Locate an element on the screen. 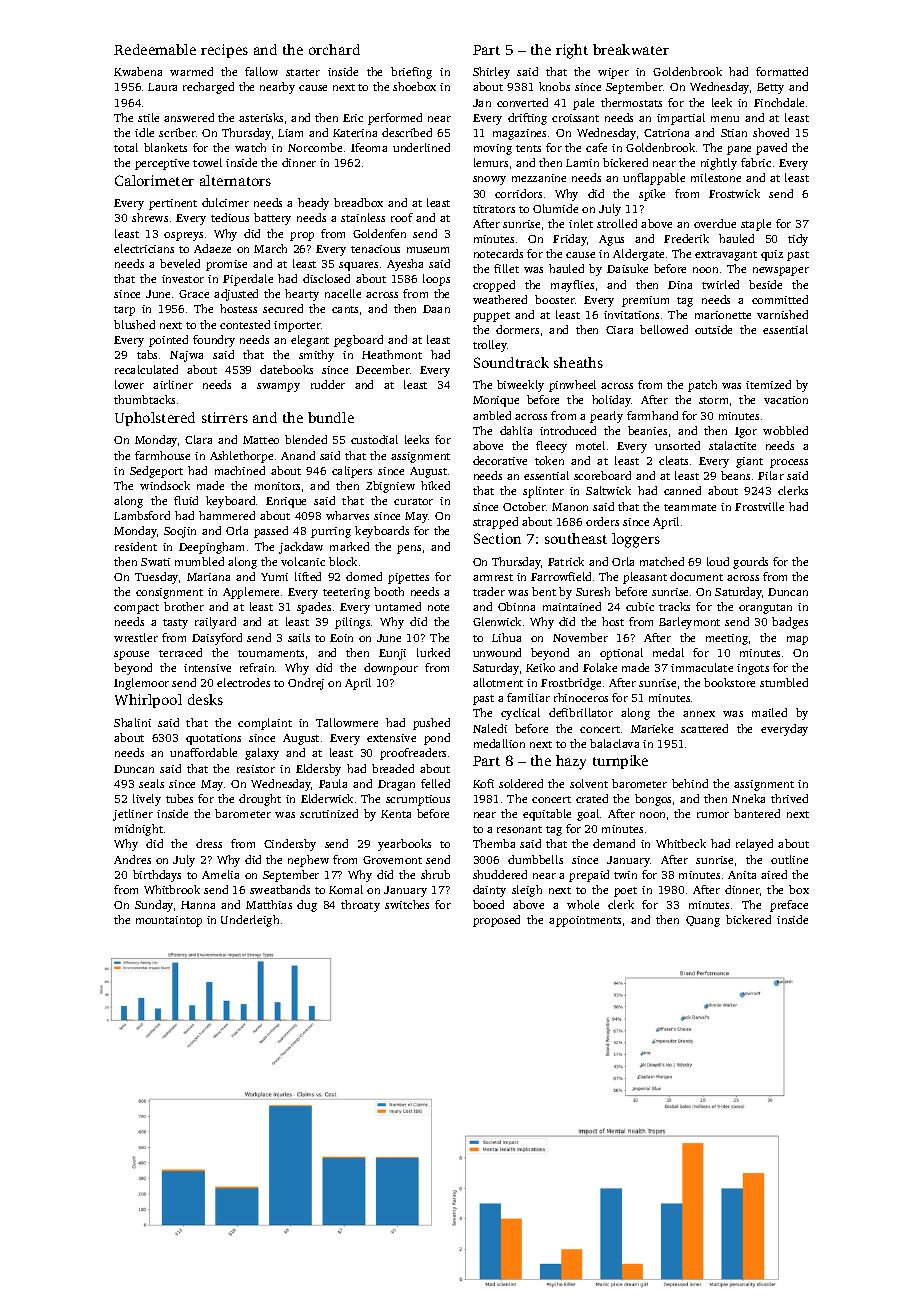 The height and width of the screenshot is (1308, 924). trader is located at coordinates (489, 591).
